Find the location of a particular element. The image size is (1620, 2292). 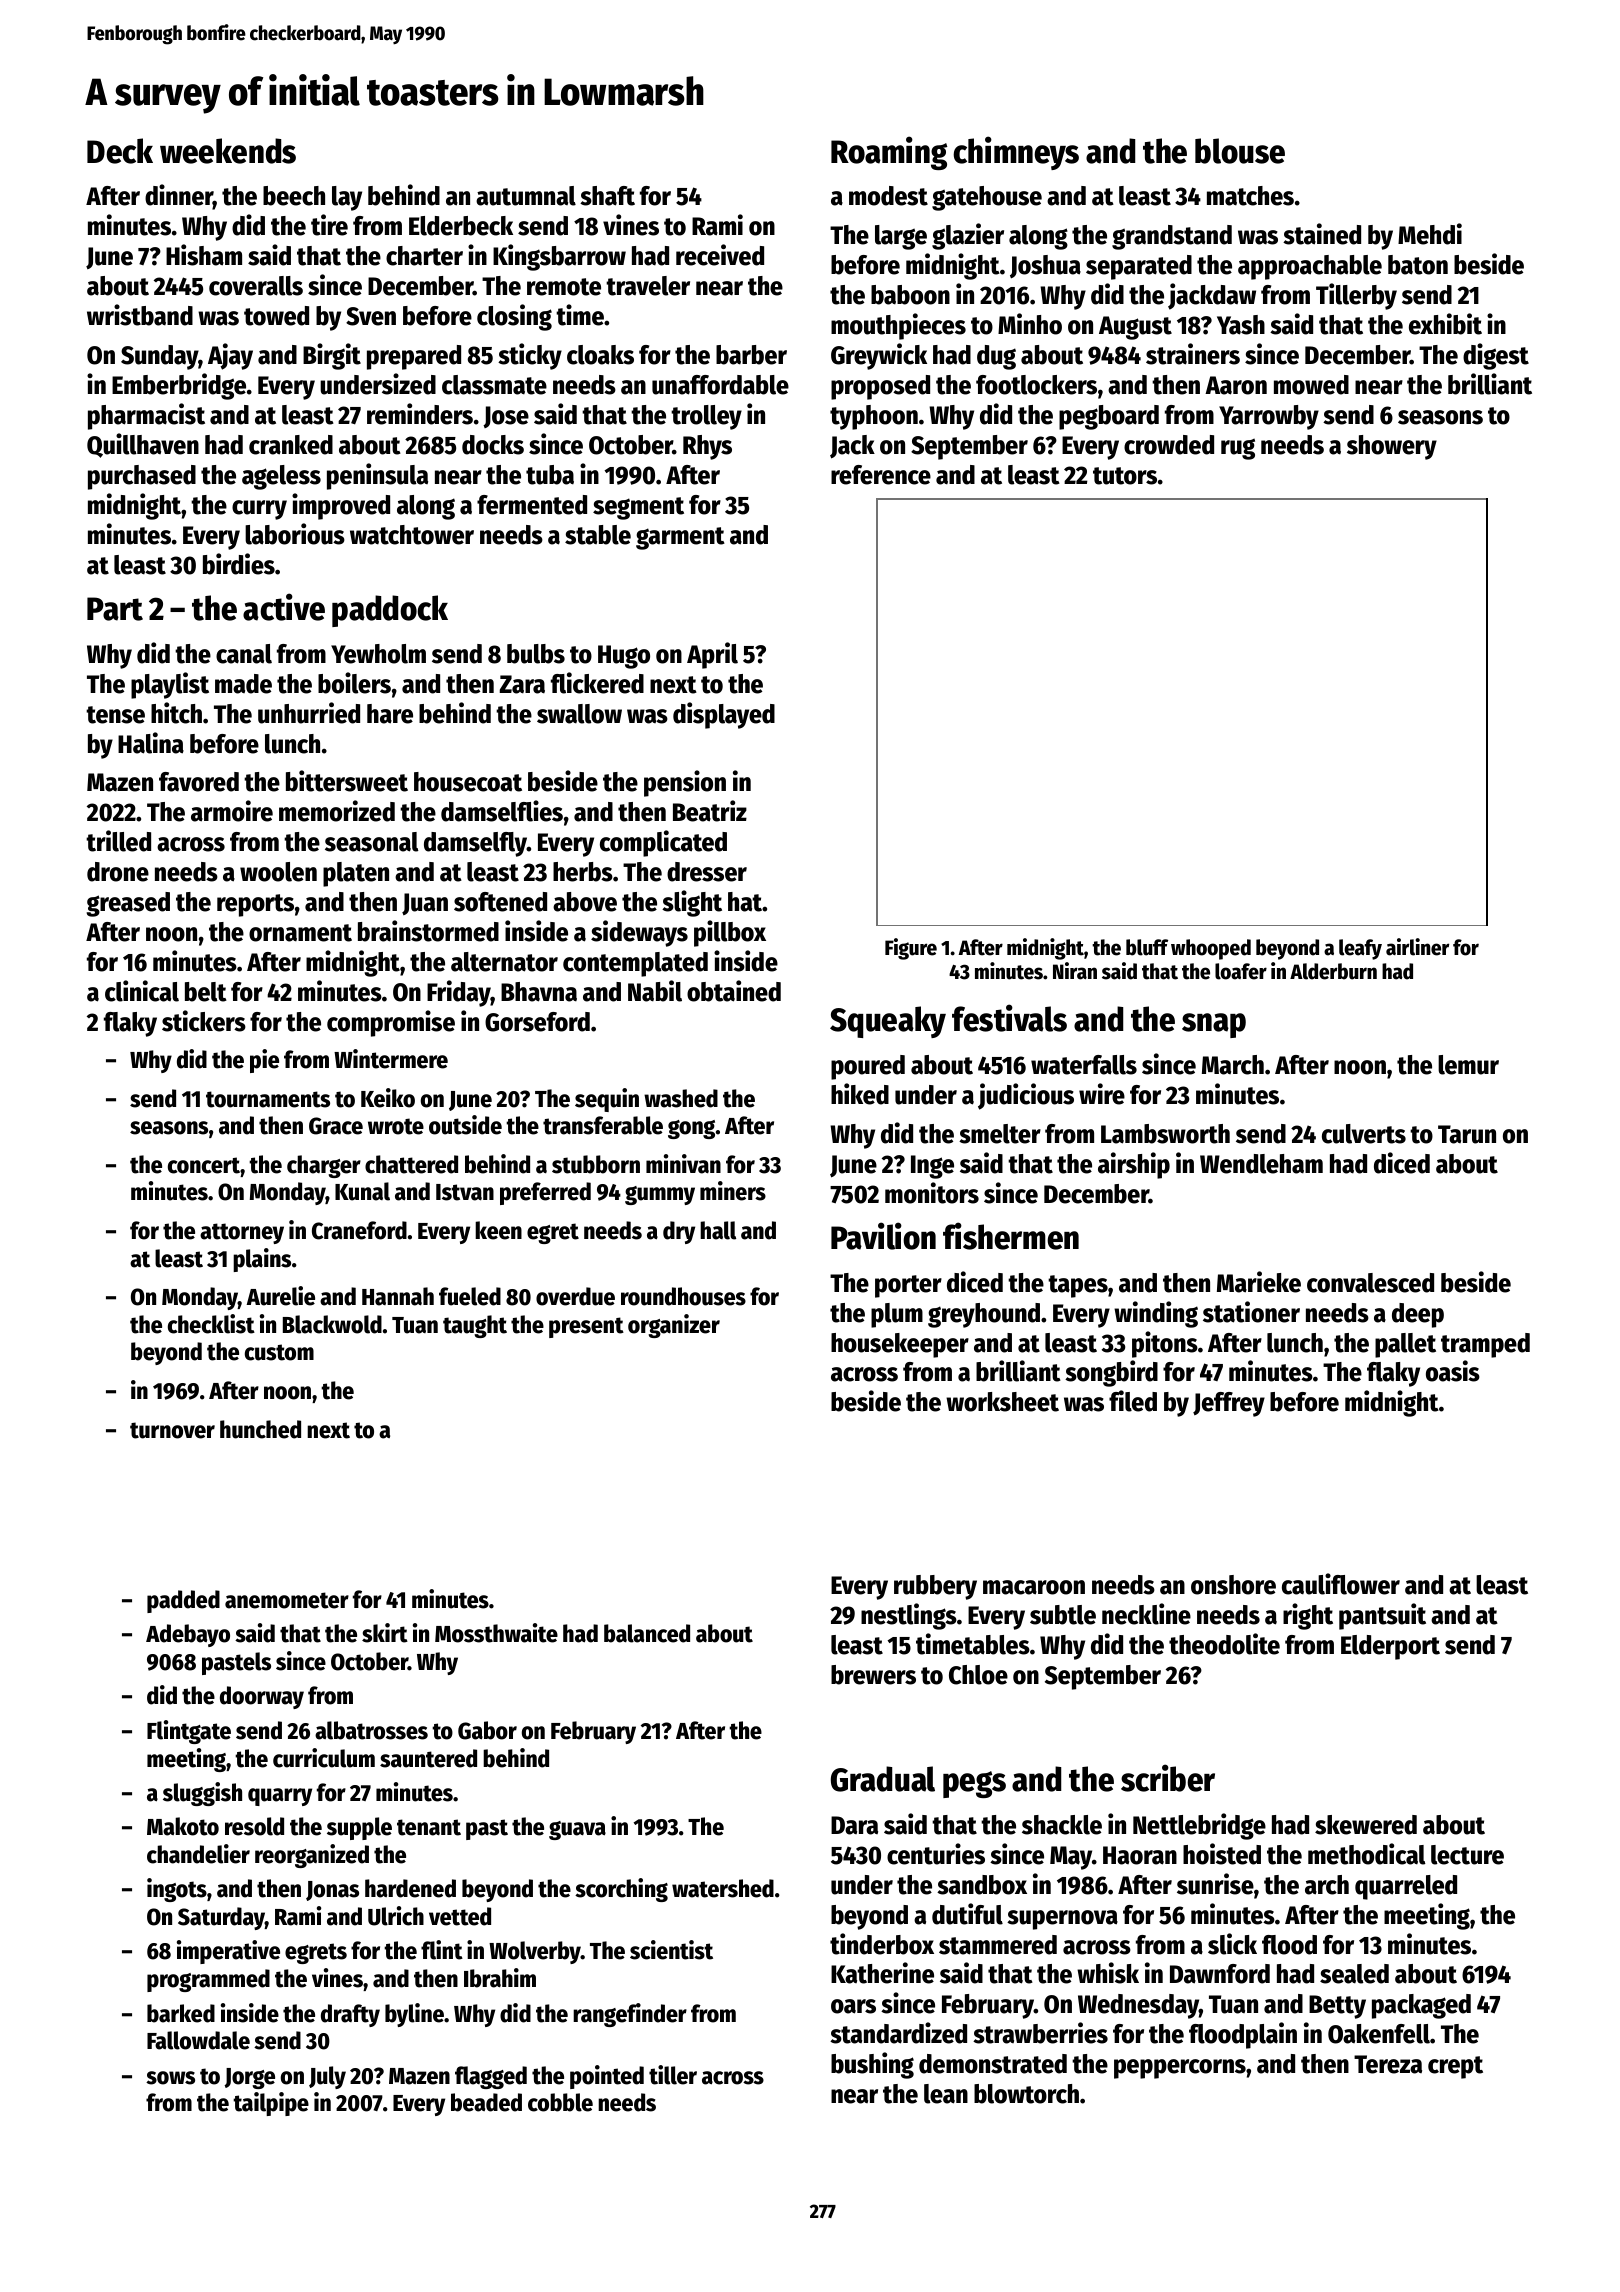

Deck is located at coordinates (120, 151).
